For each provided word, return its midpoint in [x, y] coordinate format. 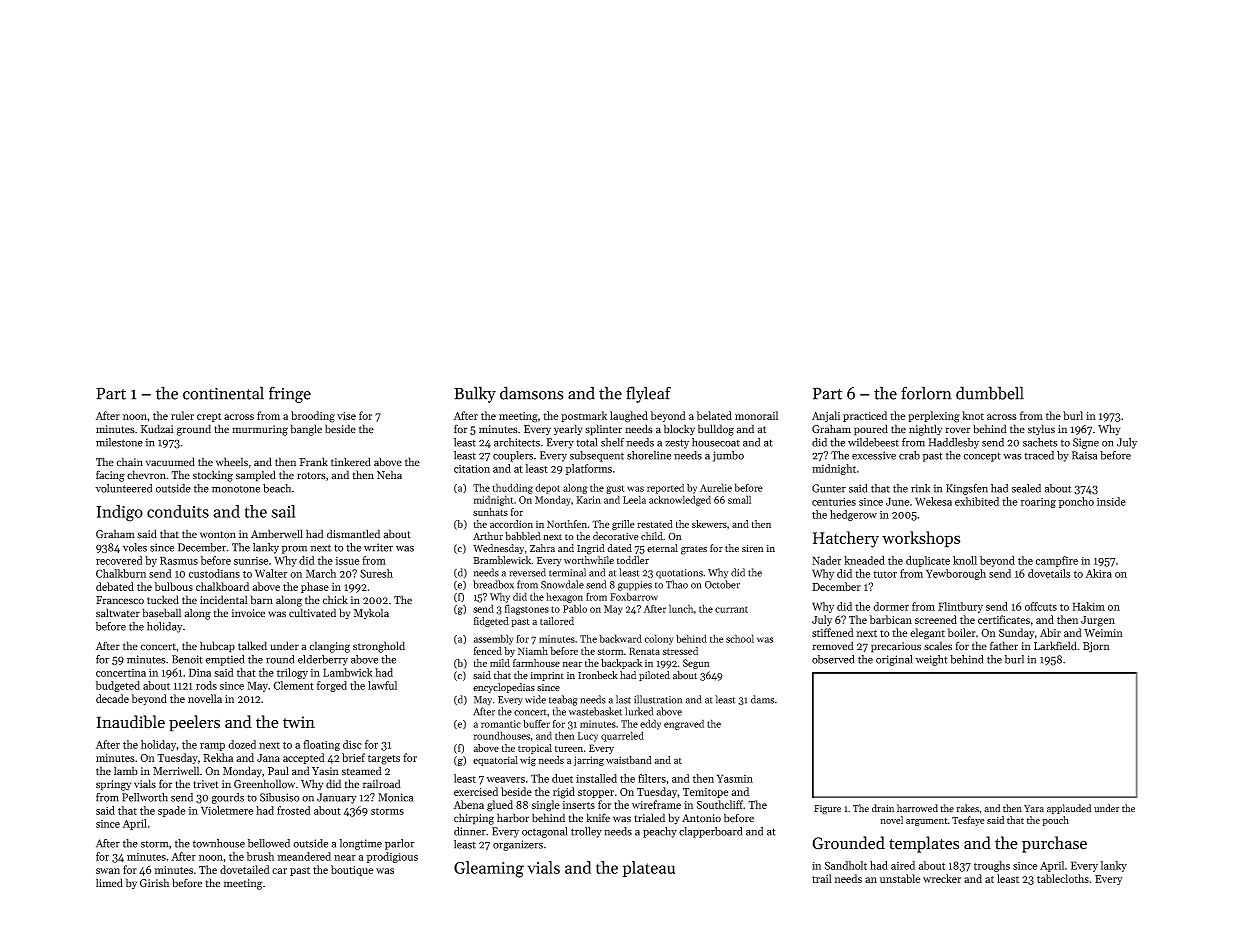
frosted [294, 810]
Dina [200, 672]
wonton [218, 535]
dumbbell [990, 393]
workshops [921, 539]
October [722, 584]
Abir [1050, 632]
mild [500, 663]
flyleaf [648, 394]
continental [223, 393]
